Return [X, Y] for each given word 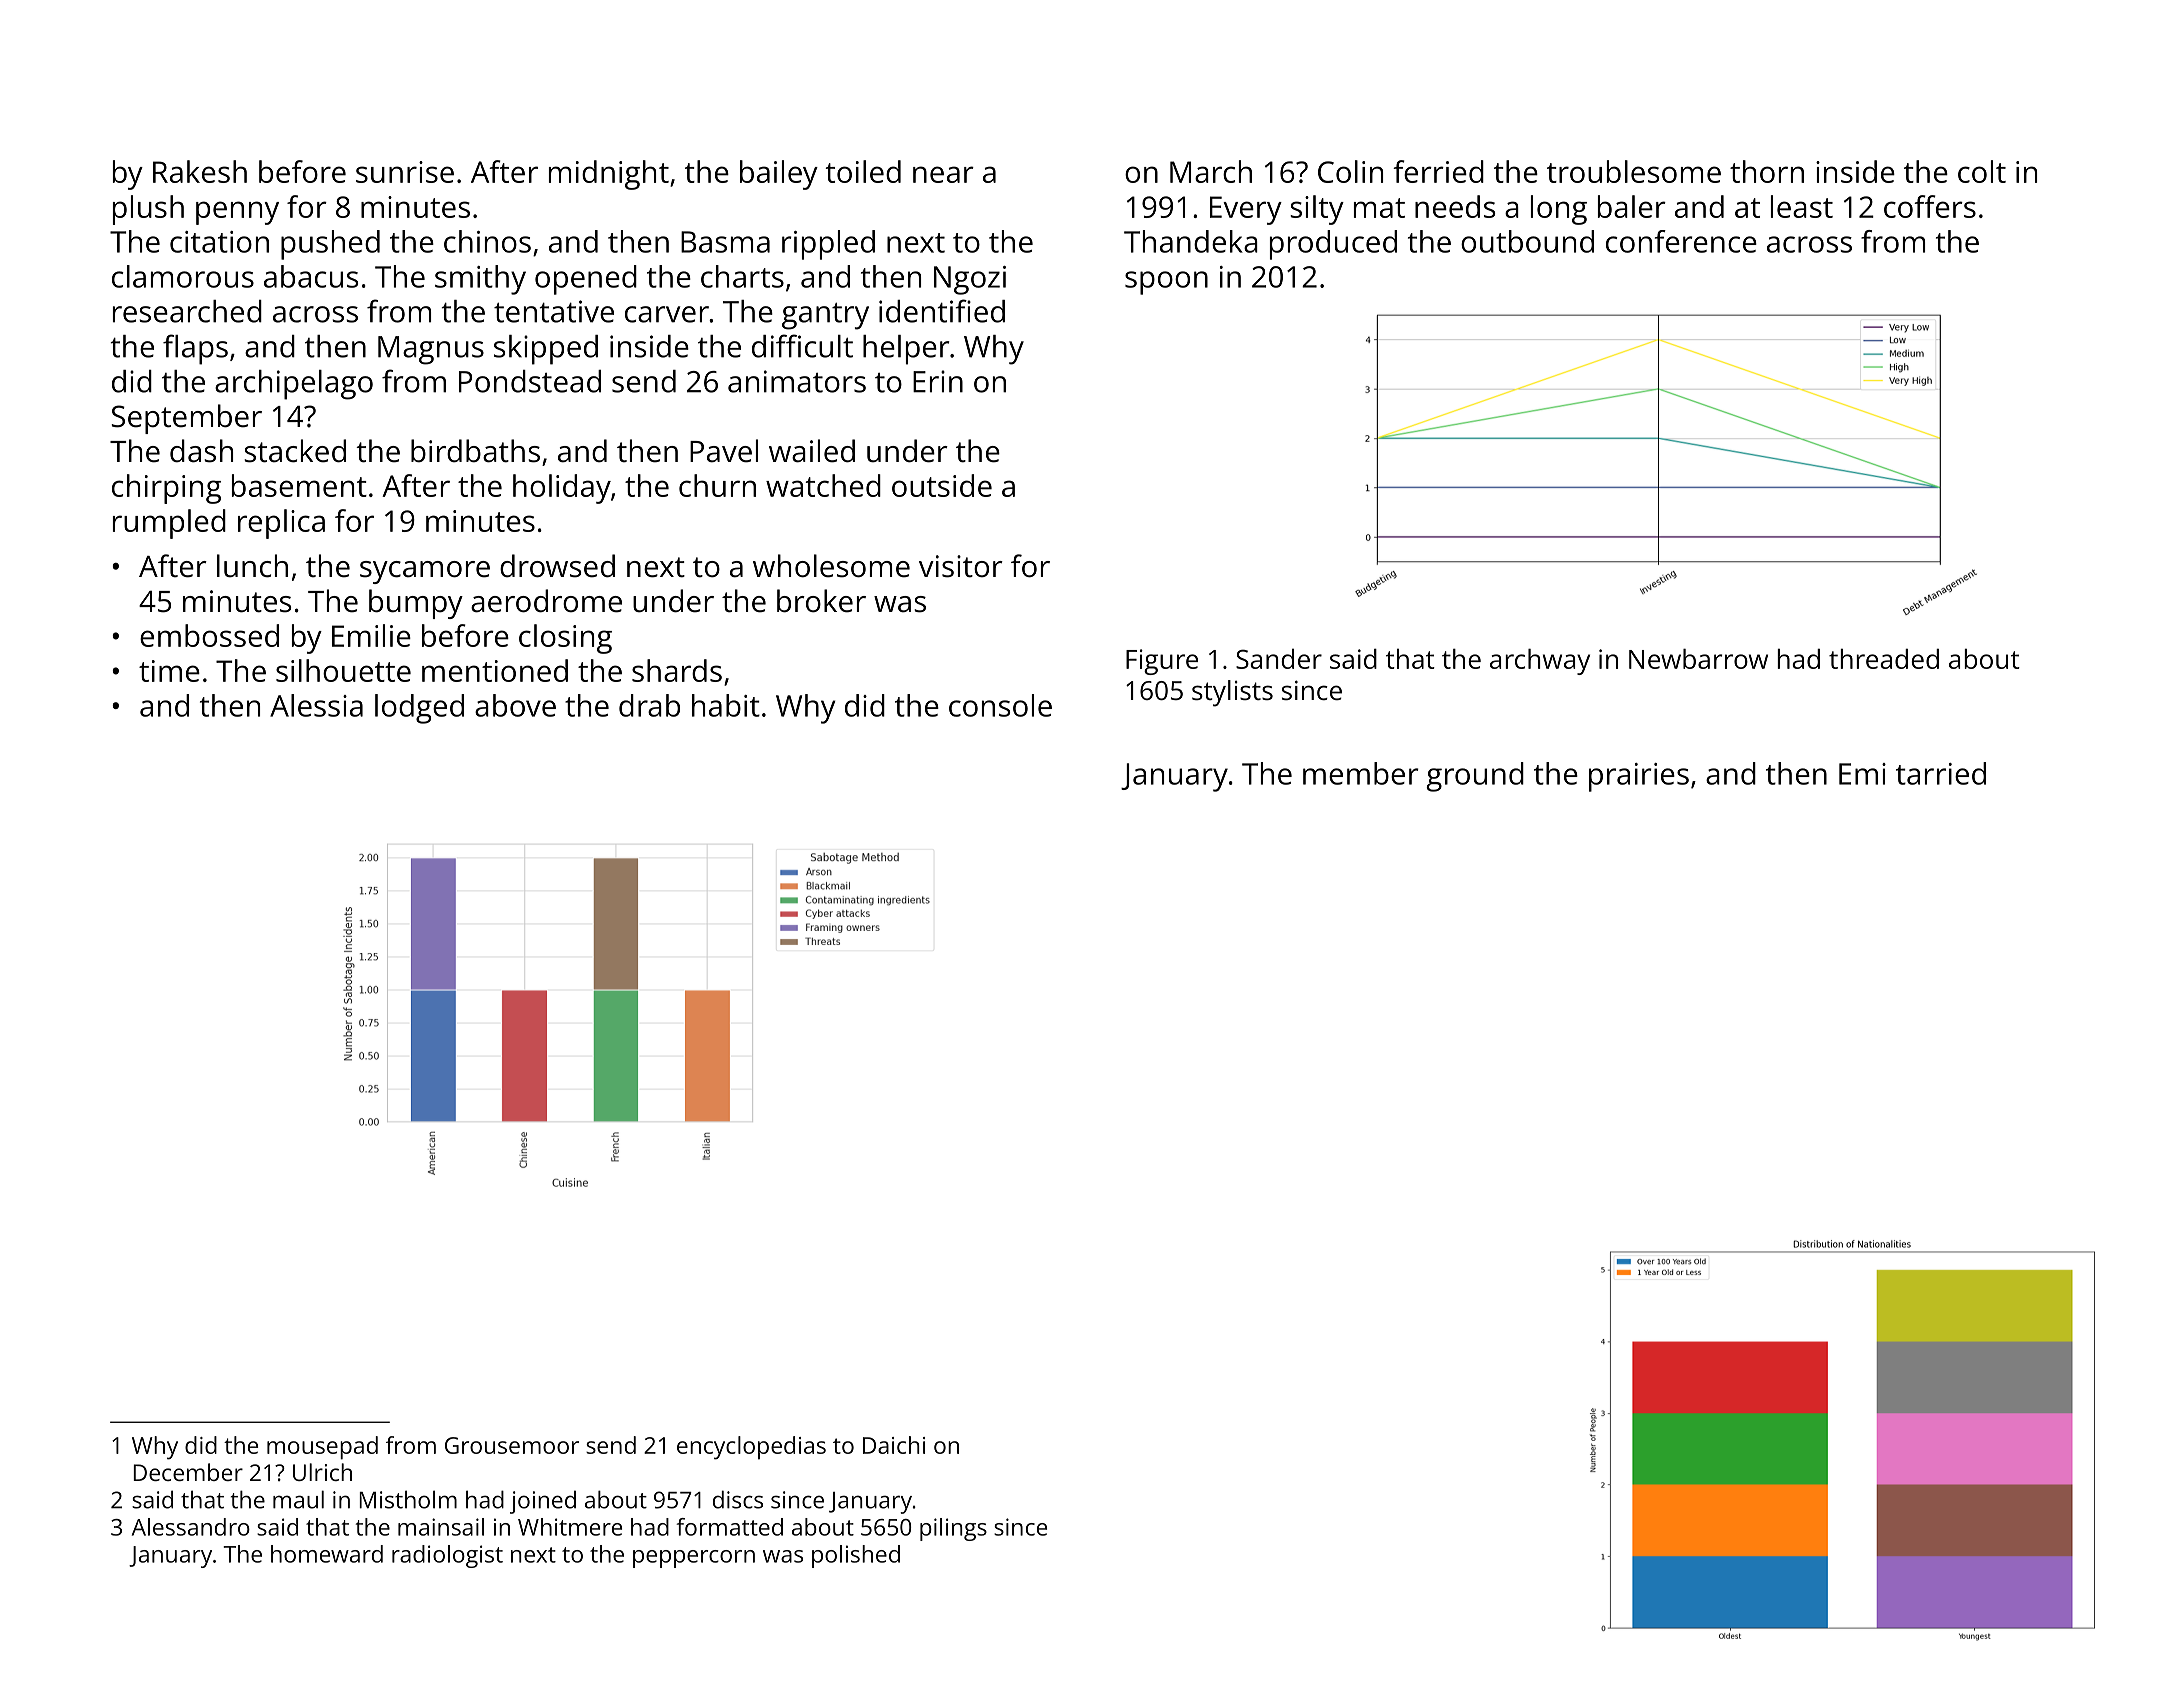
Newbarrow [1698, 659]
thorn [1767, 171]
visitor [961, 566]
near [943, 174]
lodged [419, 709]
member [1361, 773]
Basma [725, 242]
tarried [1941, 773]
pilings [953, 1529]
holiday [562, 489]
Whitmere [570, 1527]
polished [856, 1556]
